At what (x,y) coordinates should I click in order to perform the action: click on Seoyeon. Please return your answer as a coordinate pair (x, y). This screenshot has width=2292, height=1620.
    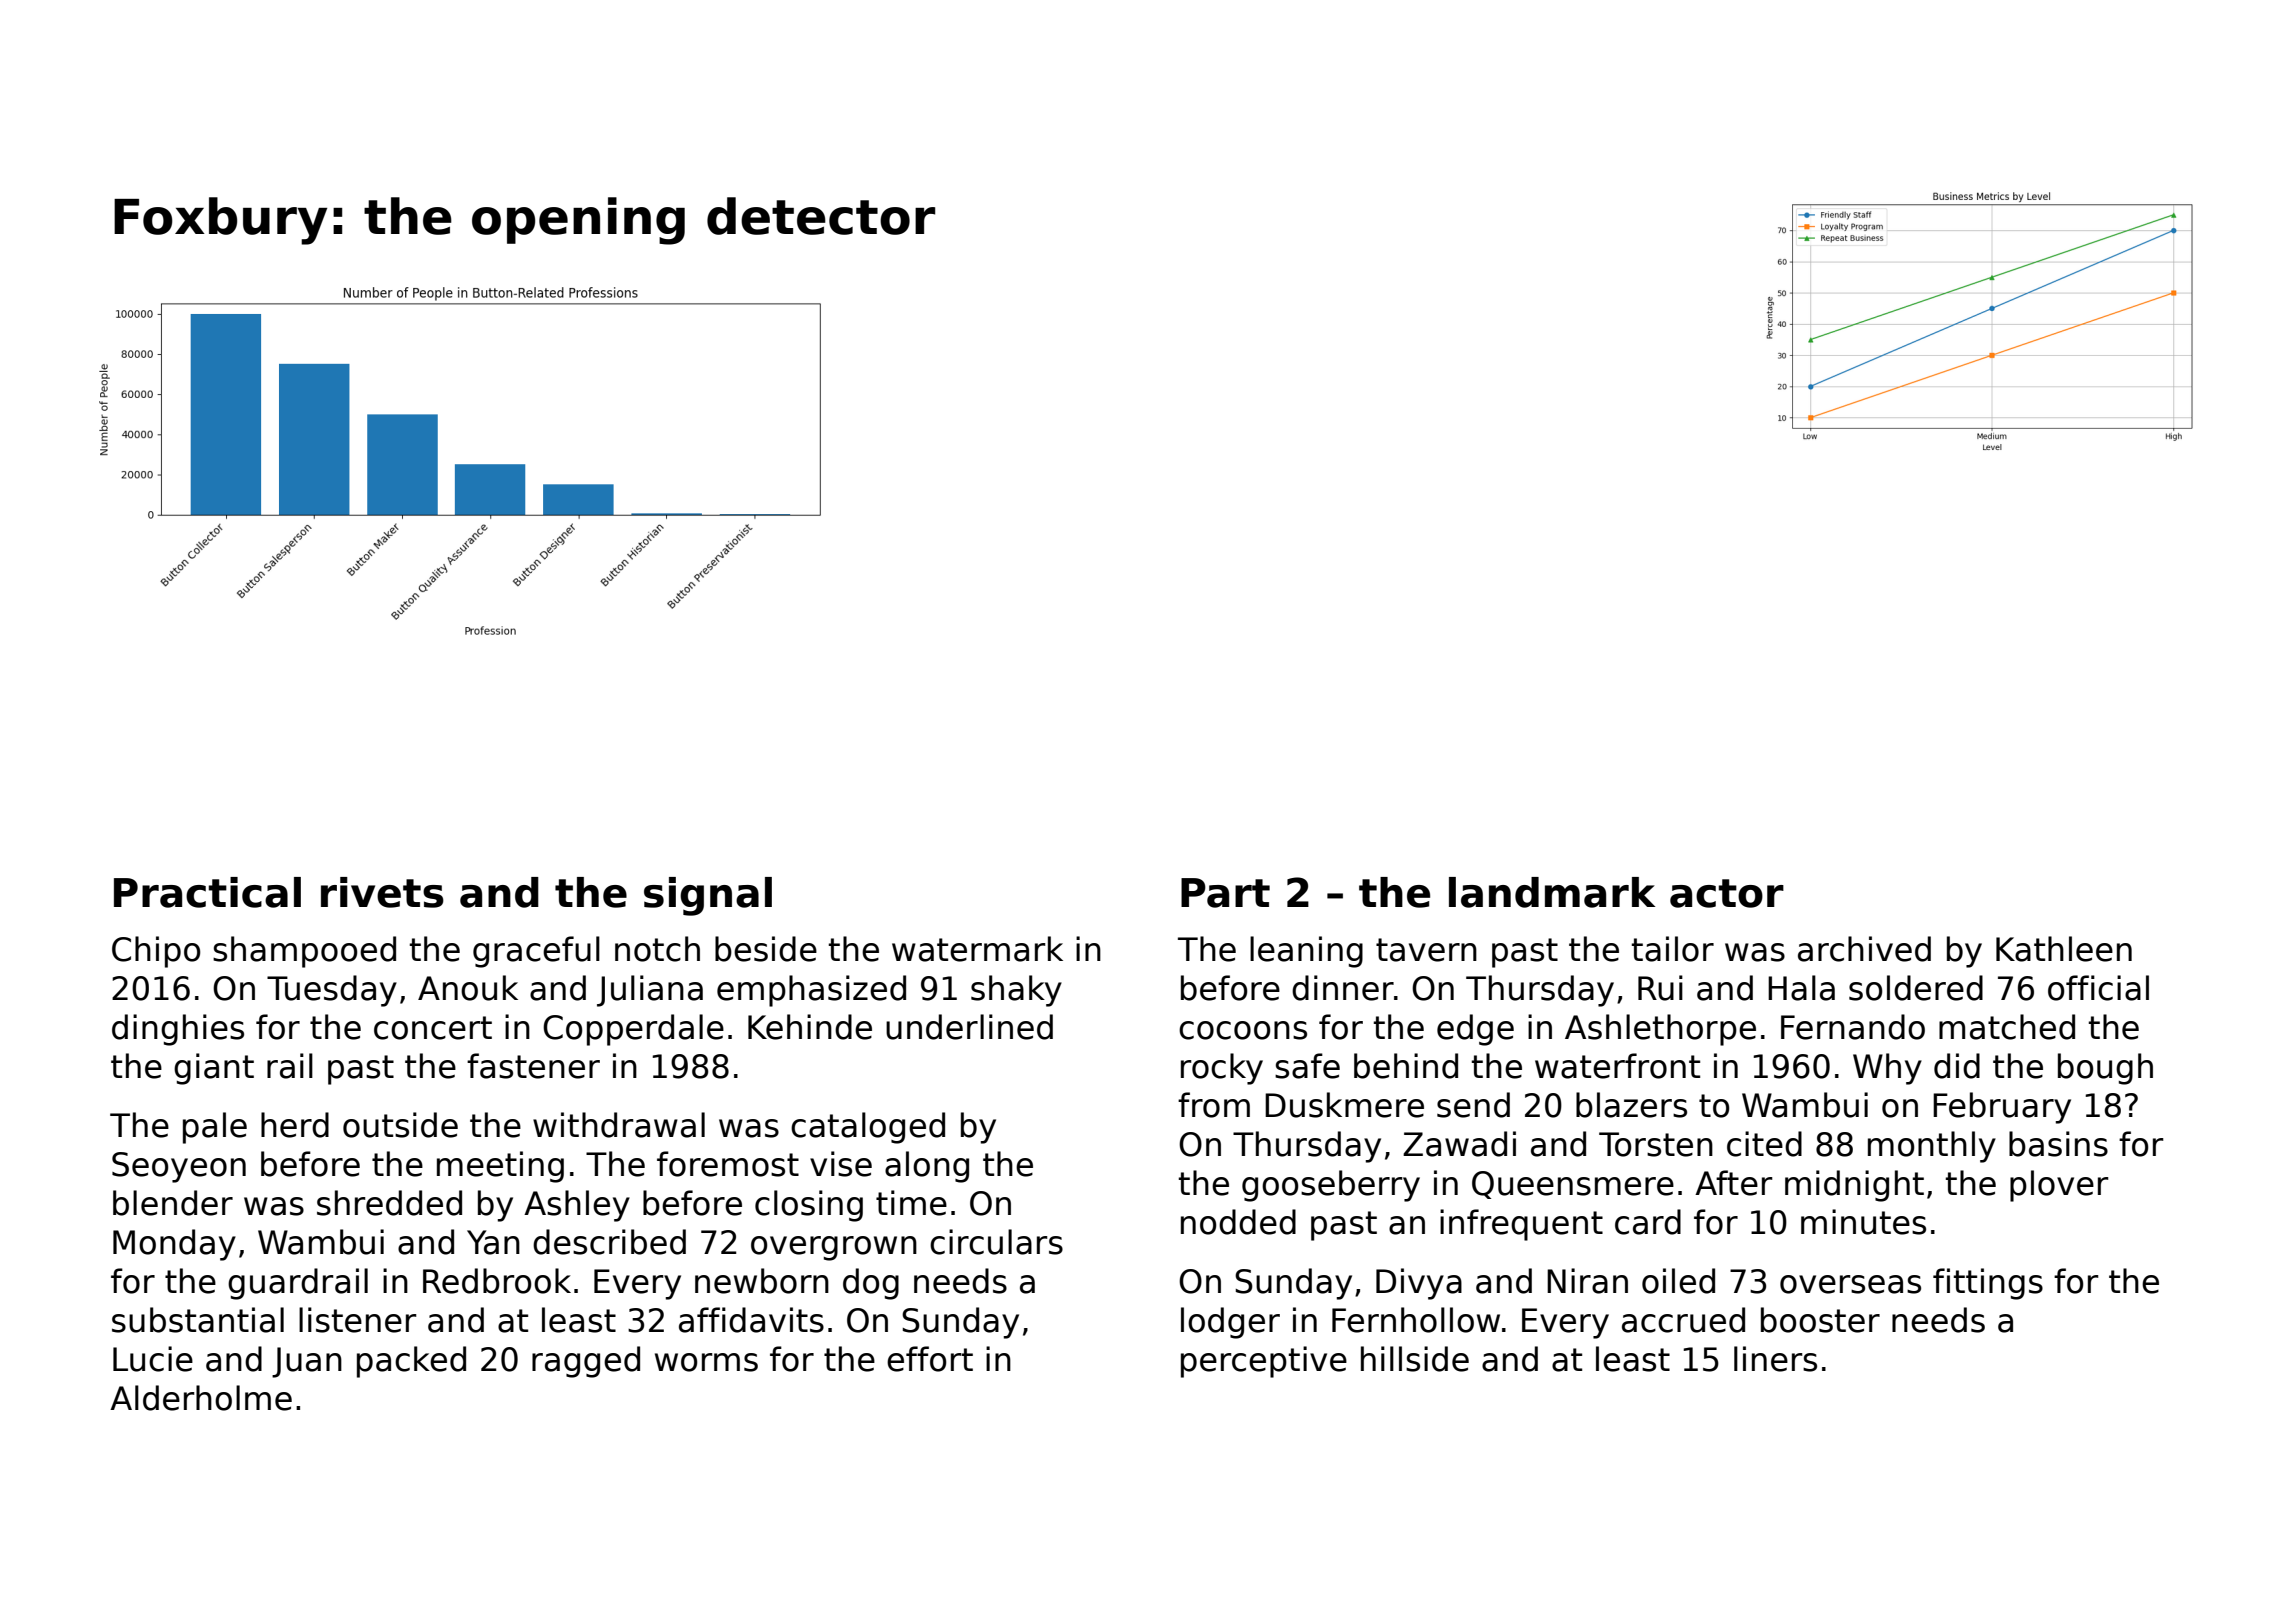
    Looking at the image, I should click on (179, 1167).
